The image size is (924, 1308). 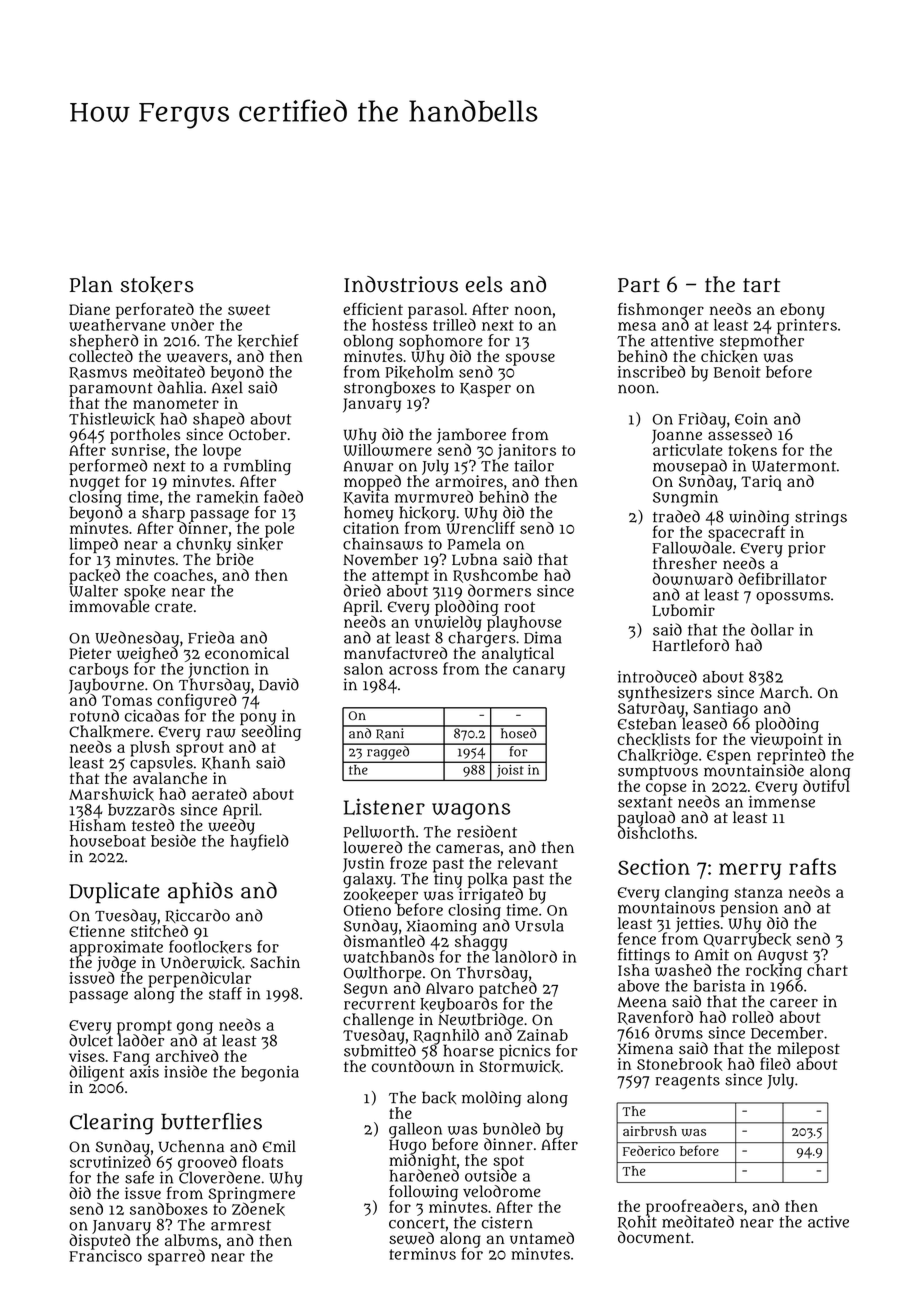 I want to click on tart, so click(x=761, y=285).
